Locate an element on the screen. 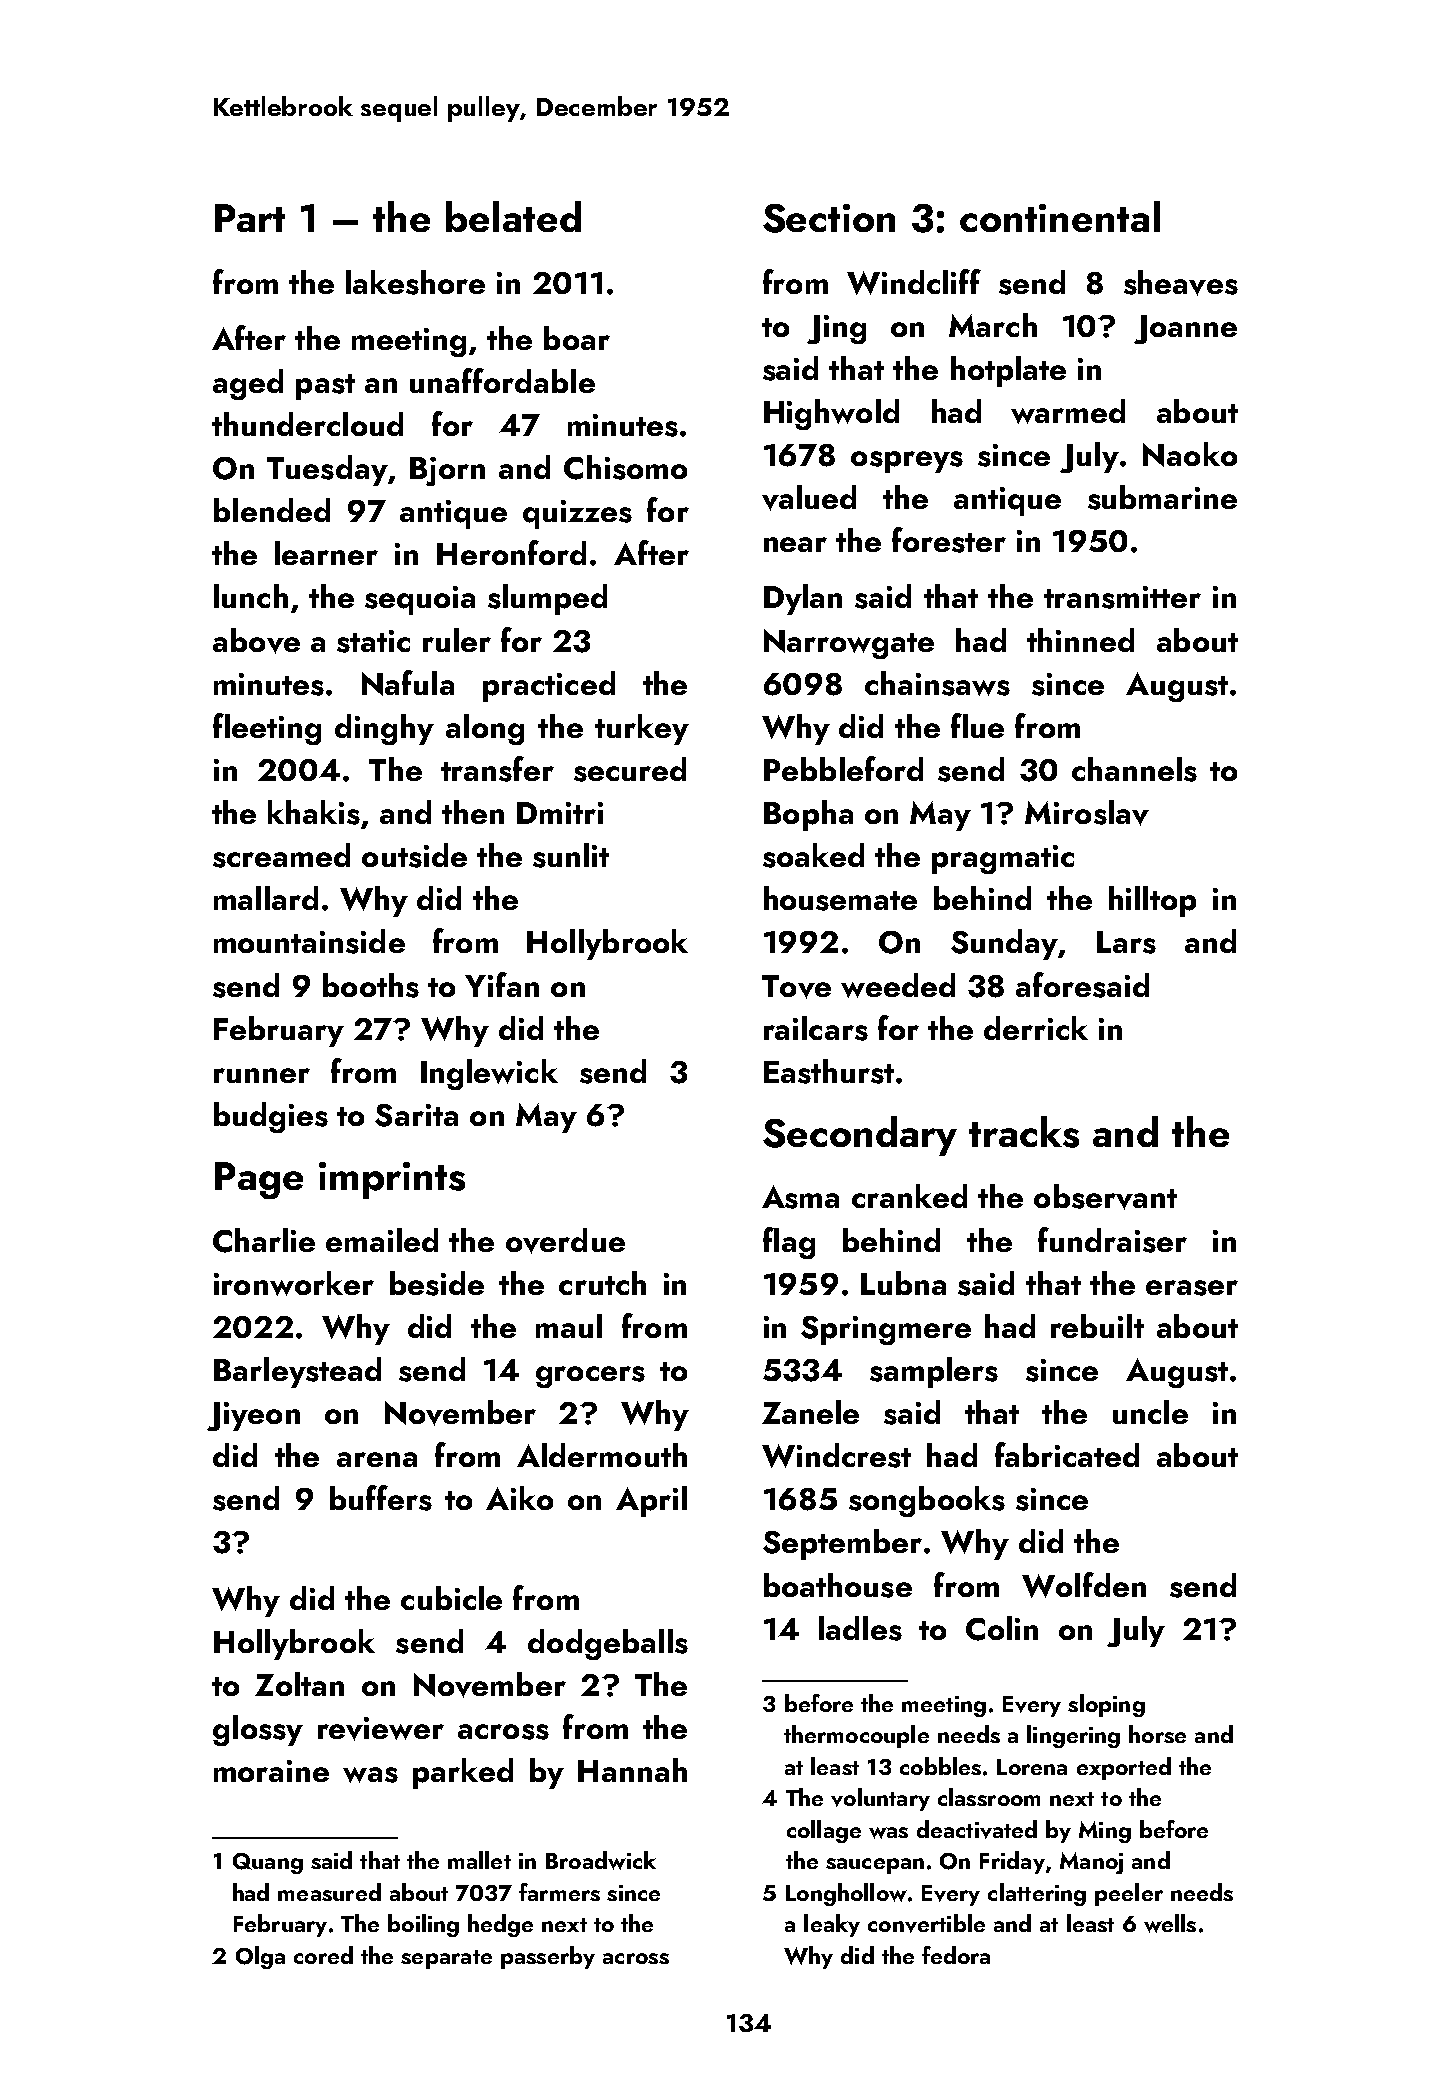 This screenshot has height=2100, width=1450. Part is located at coordinates (250, 218).
